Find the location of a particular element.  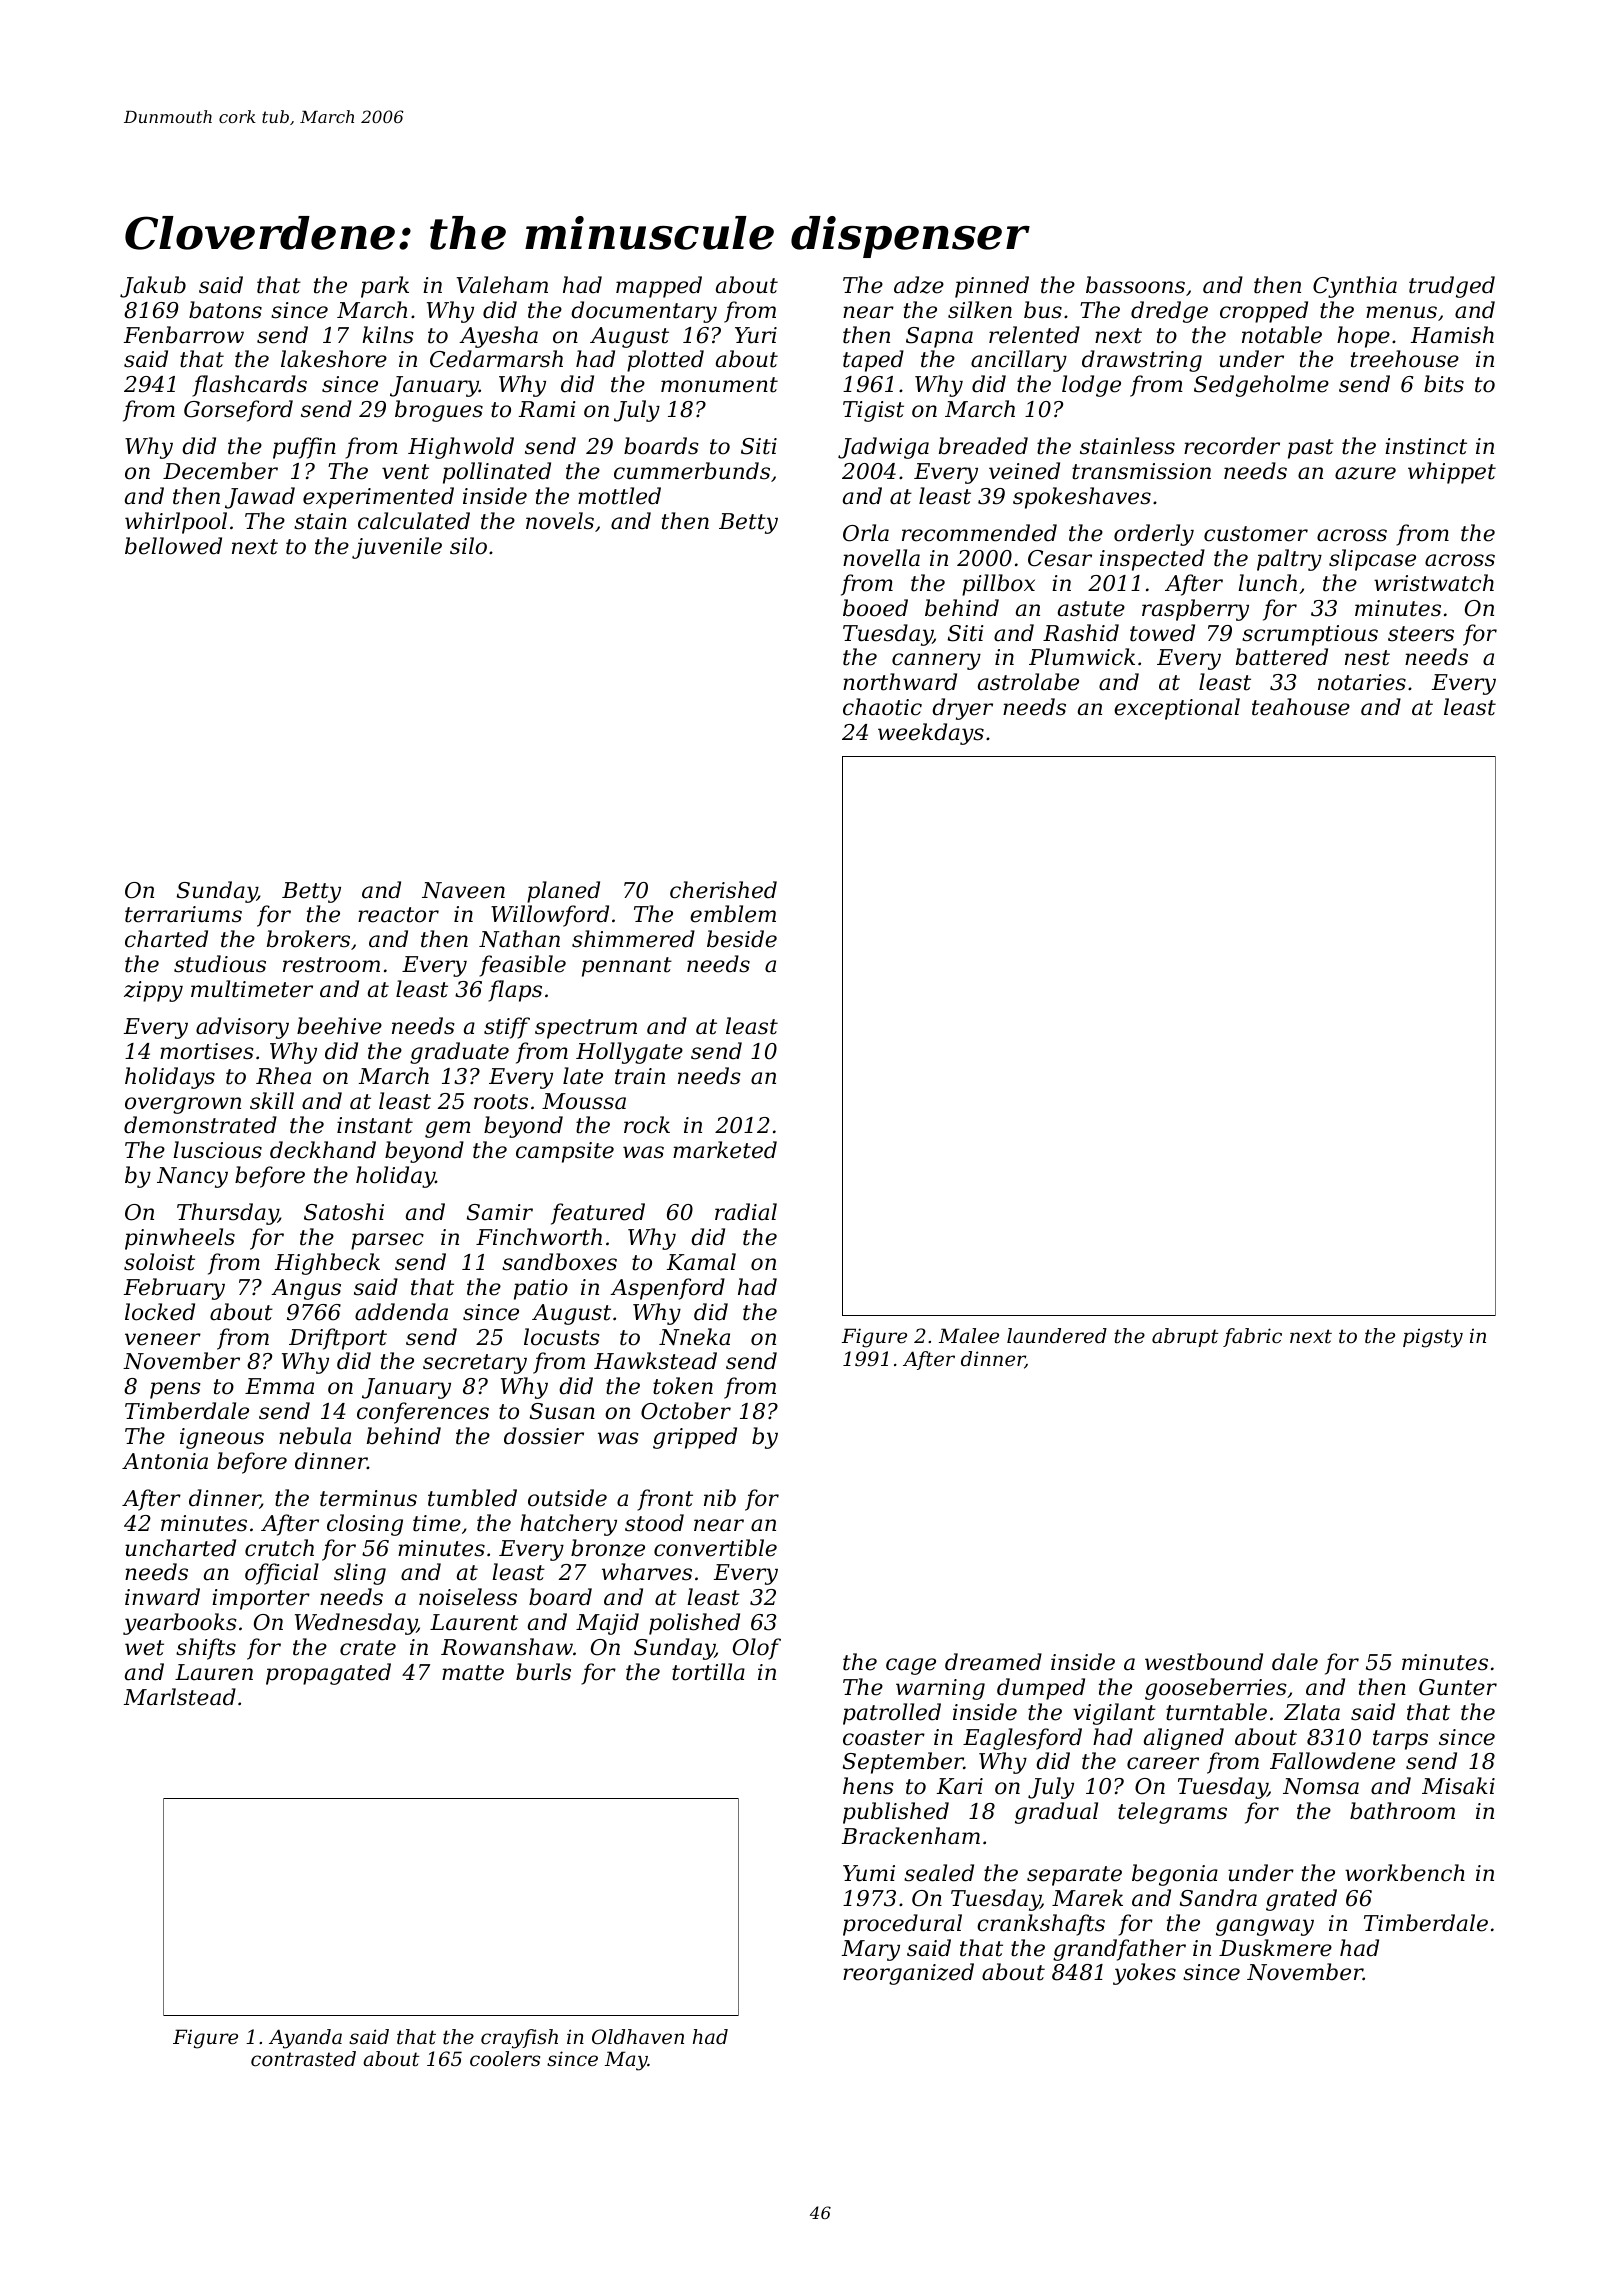

addenda is located at coordinates (401, 1312).
